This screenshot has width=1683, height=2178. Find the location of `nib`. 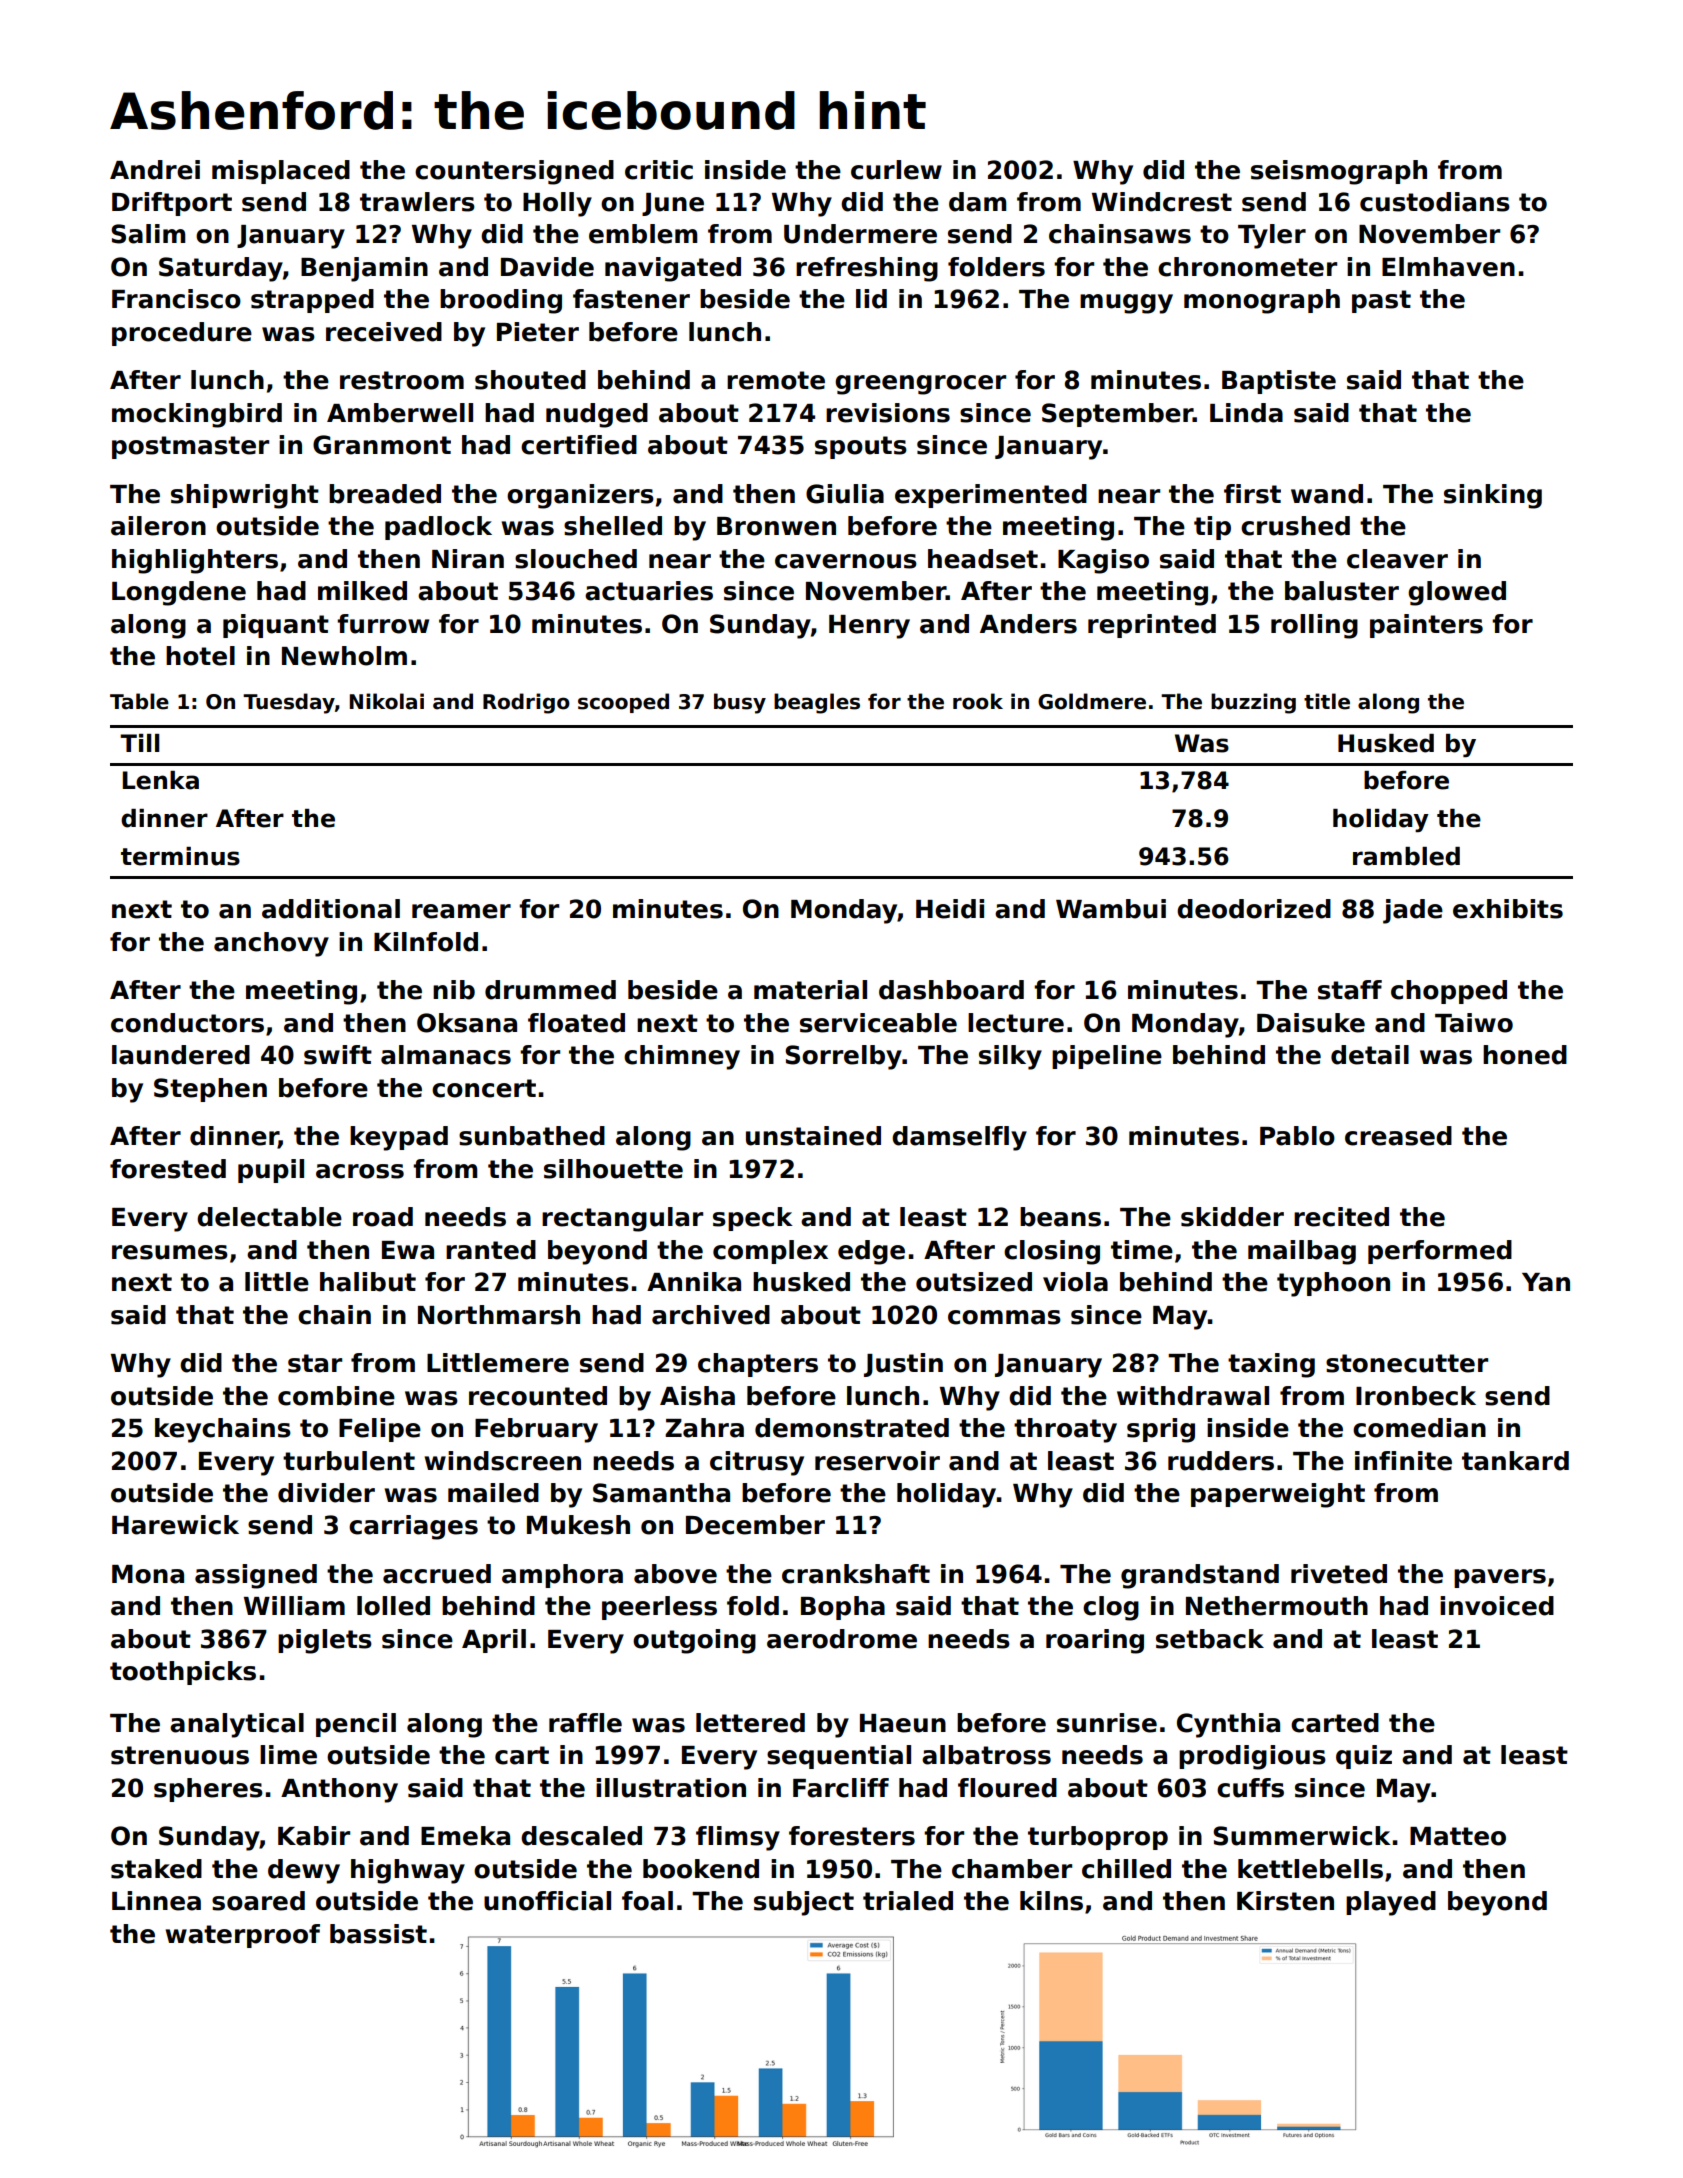

nib is located at coordinates (454, 990).
